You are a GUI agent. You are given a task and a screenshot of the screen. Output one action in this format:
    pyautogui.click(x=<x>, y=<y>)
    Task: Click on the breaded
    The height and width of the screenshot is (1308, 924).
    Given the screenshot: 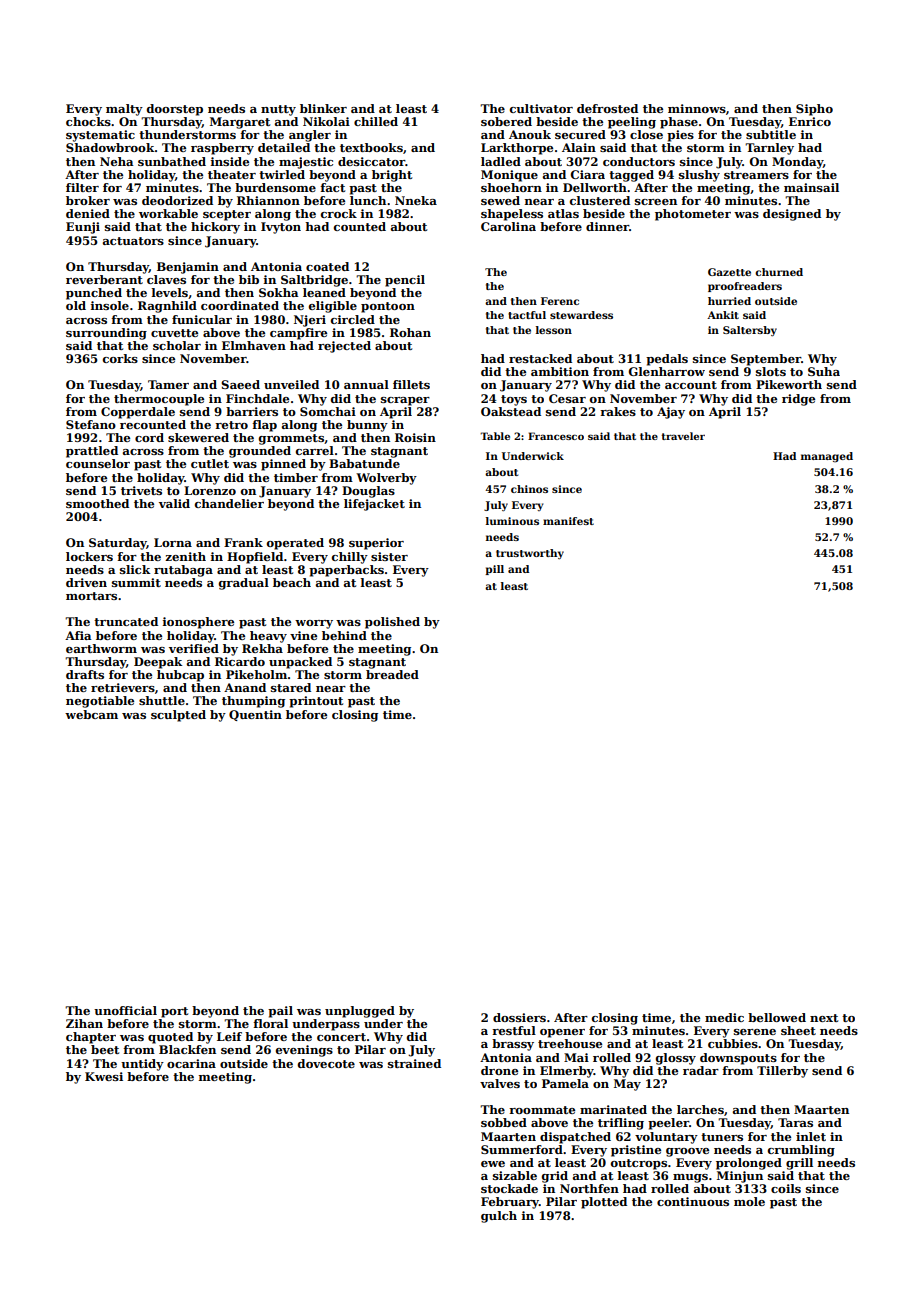 What is the action you would take?
    pyautogui.click(x=392, y=674)
